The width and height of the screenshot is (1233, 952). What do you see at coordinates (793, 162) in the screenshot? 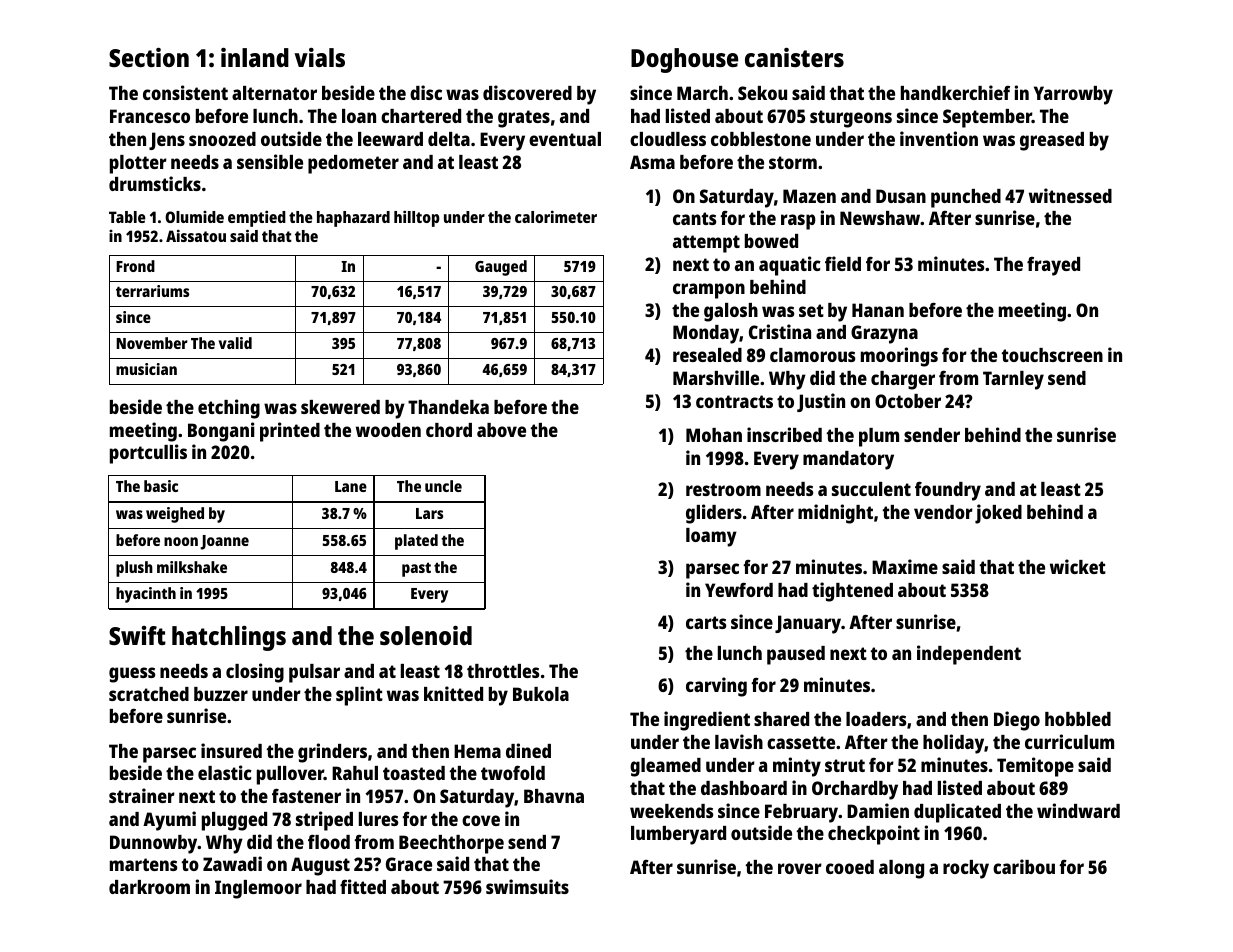
I see `storm` at bounding box center [793, 162].
